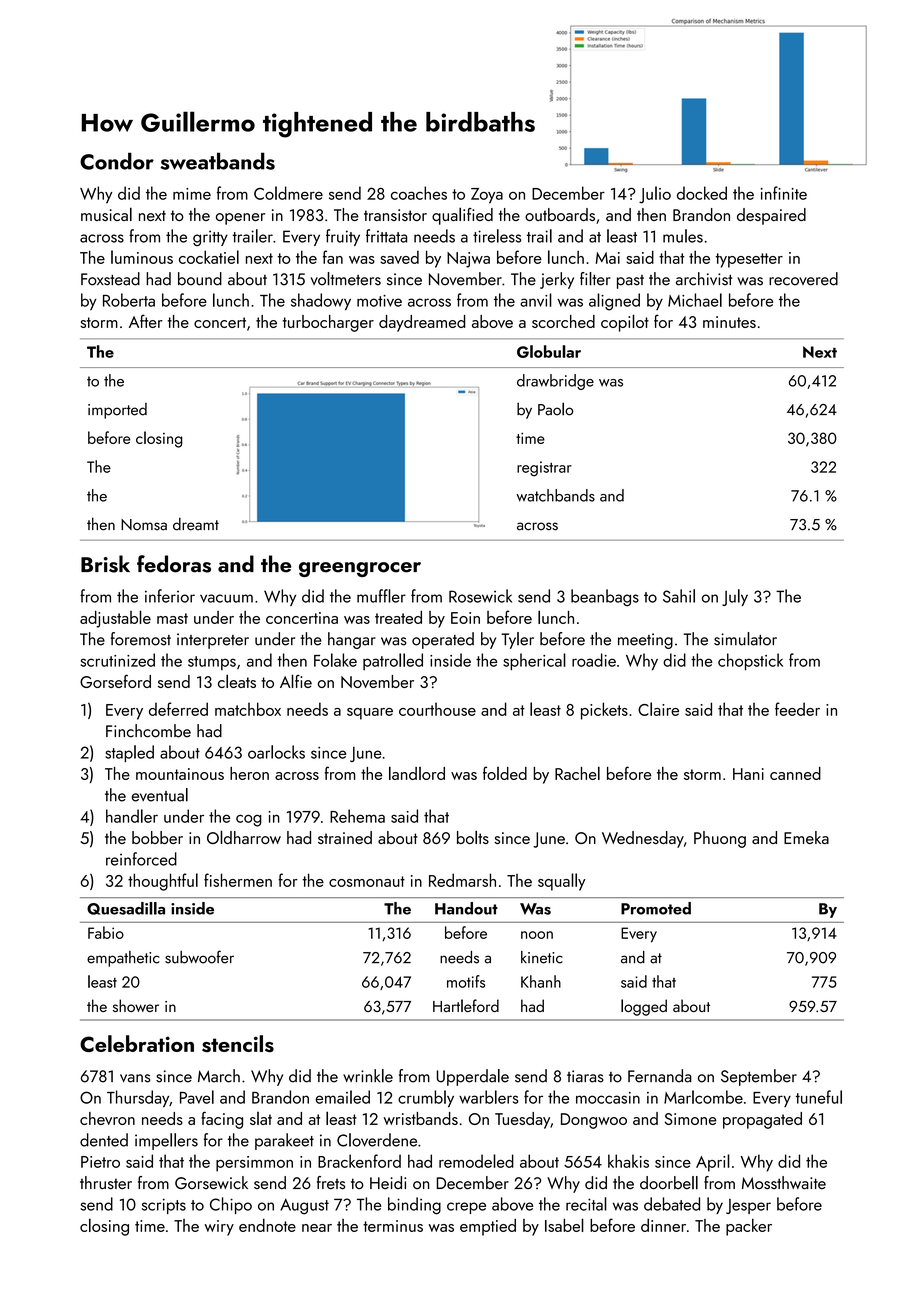  I want to click on infinite, so click(784, 193).
